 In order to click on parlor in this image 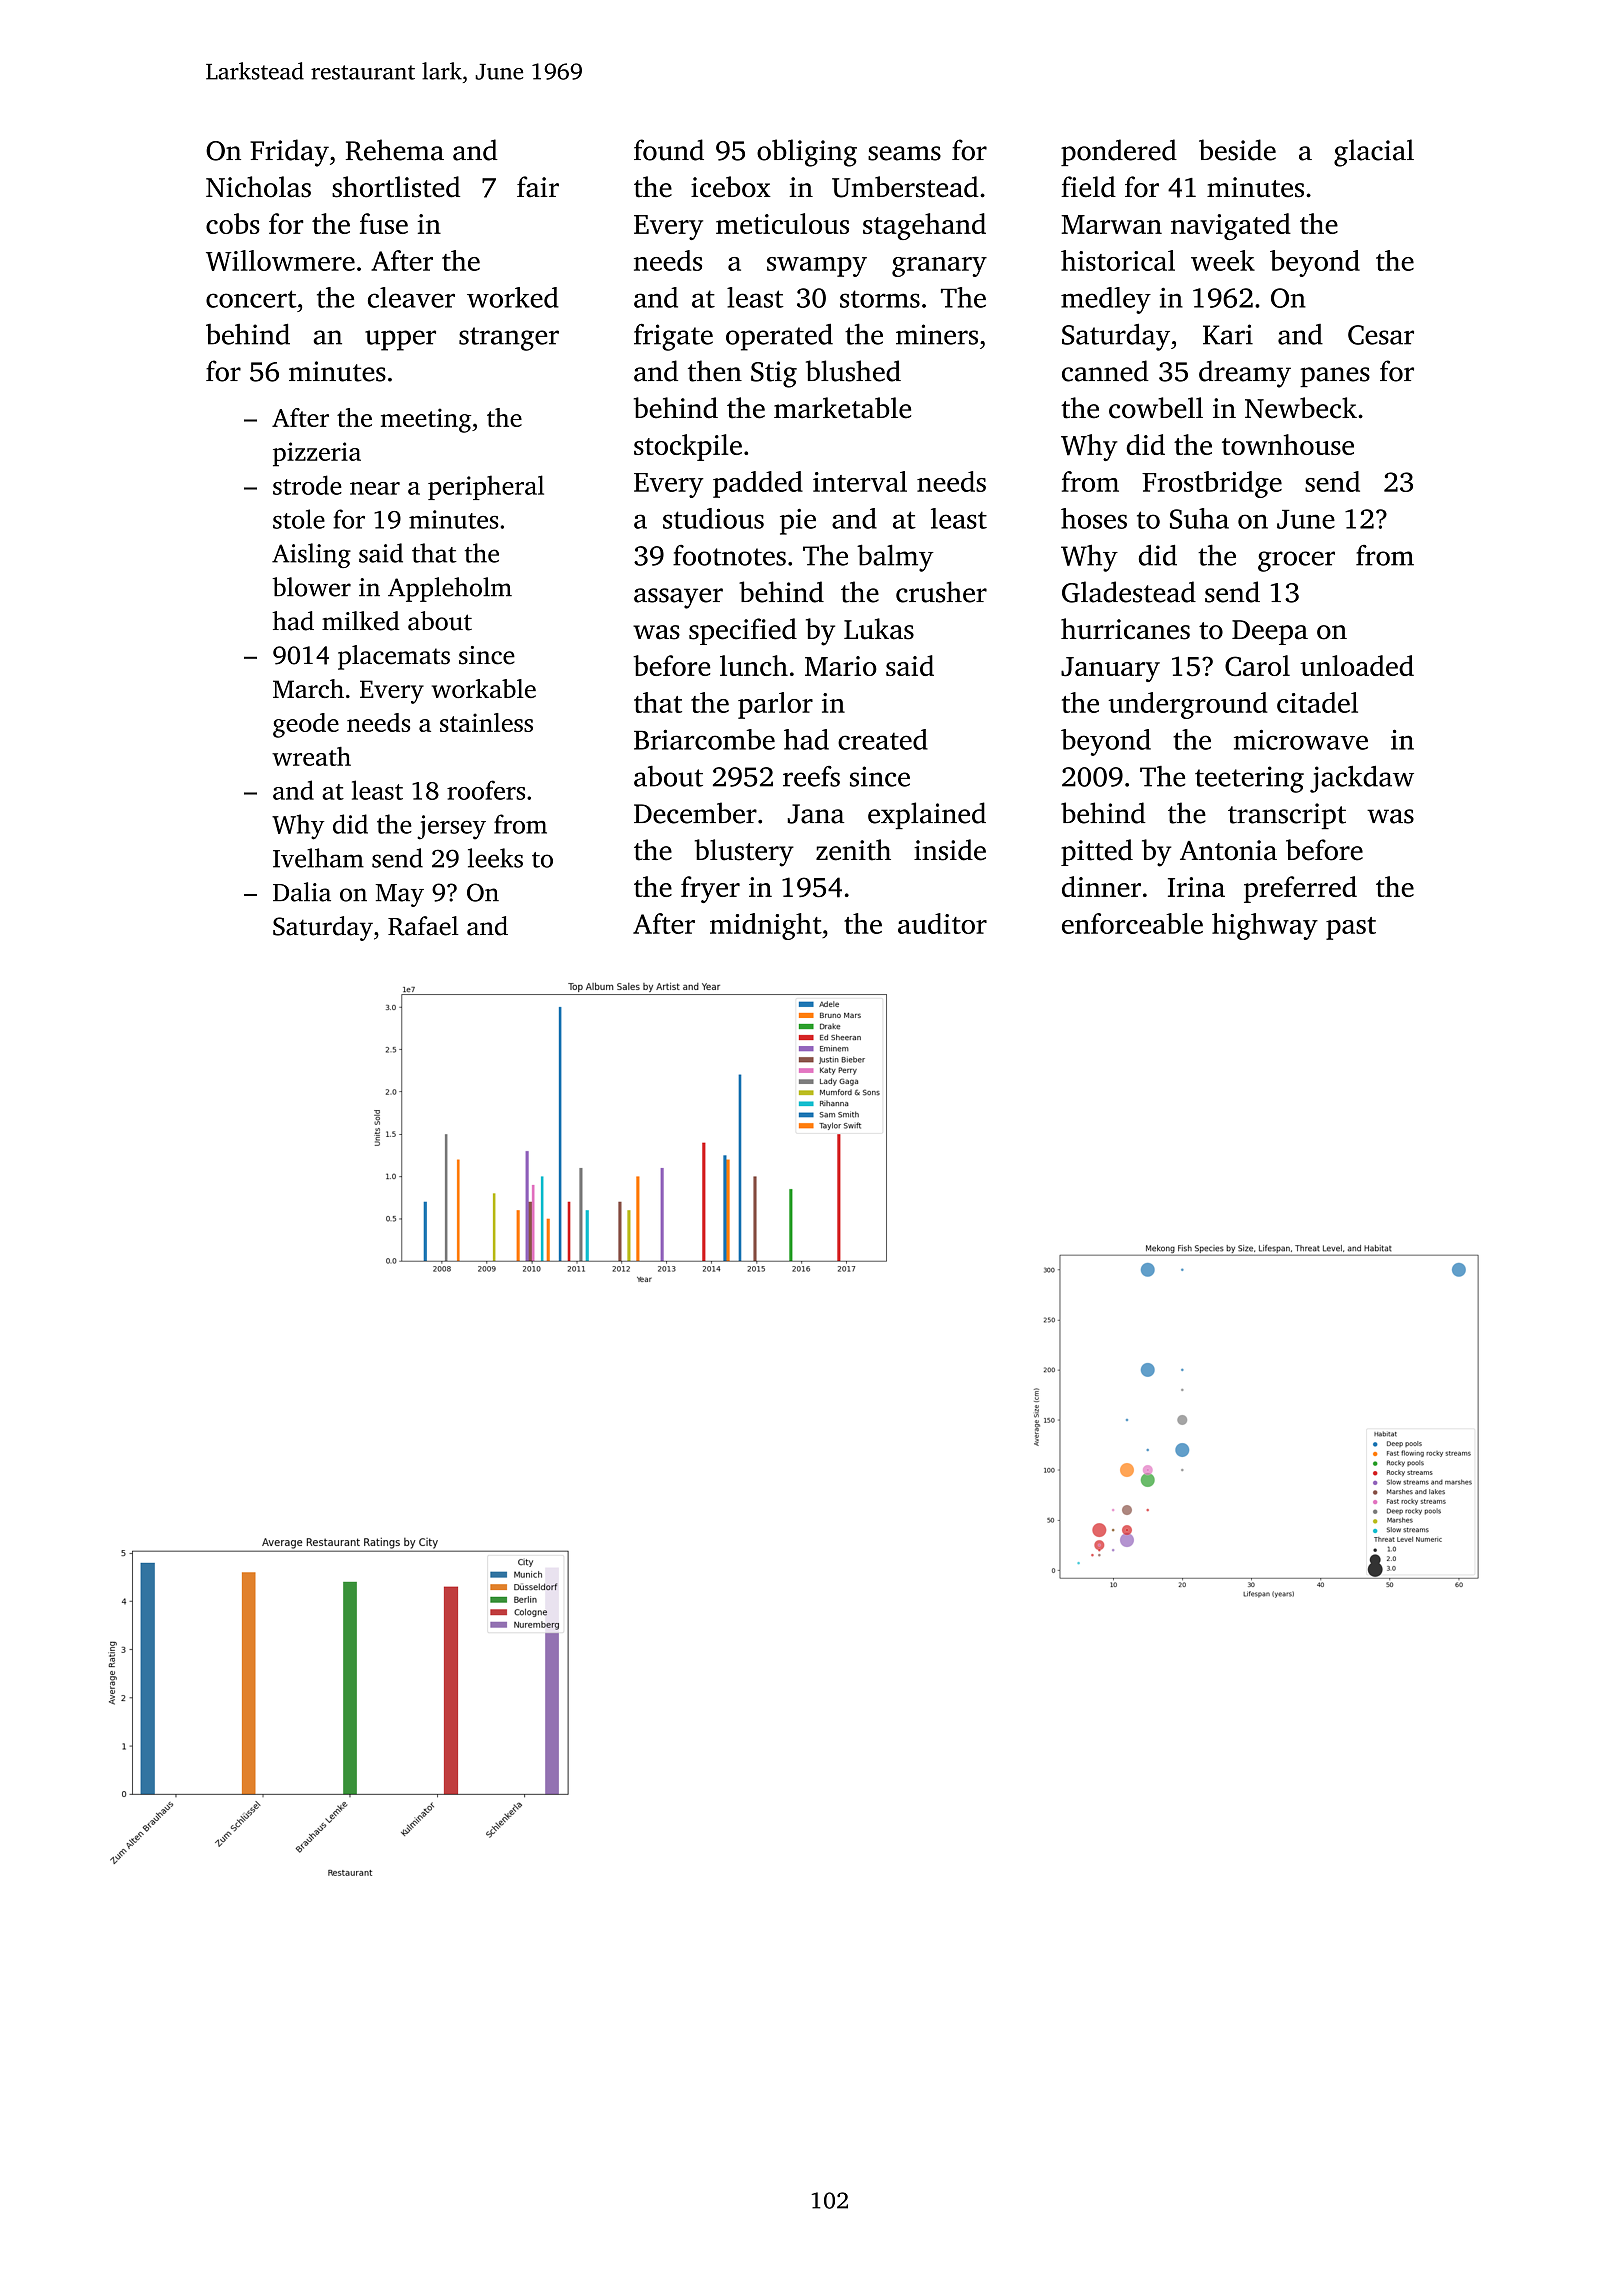, I will do `click(775, 705)`.
